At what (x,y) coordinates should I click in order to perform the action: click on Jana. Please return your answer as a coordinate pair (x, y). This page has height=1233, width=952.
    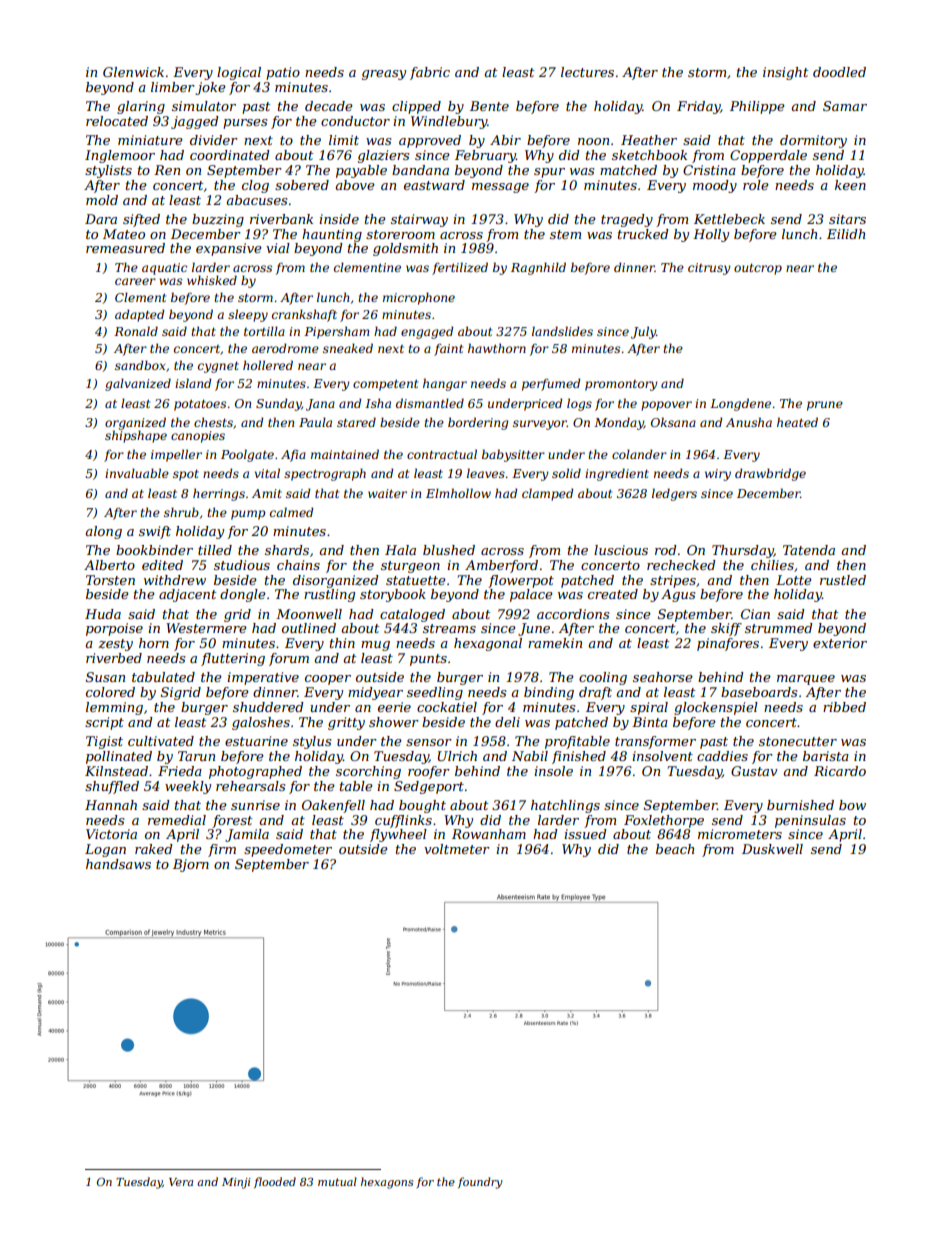
    Looking at the image, I should click on (320, 405).
